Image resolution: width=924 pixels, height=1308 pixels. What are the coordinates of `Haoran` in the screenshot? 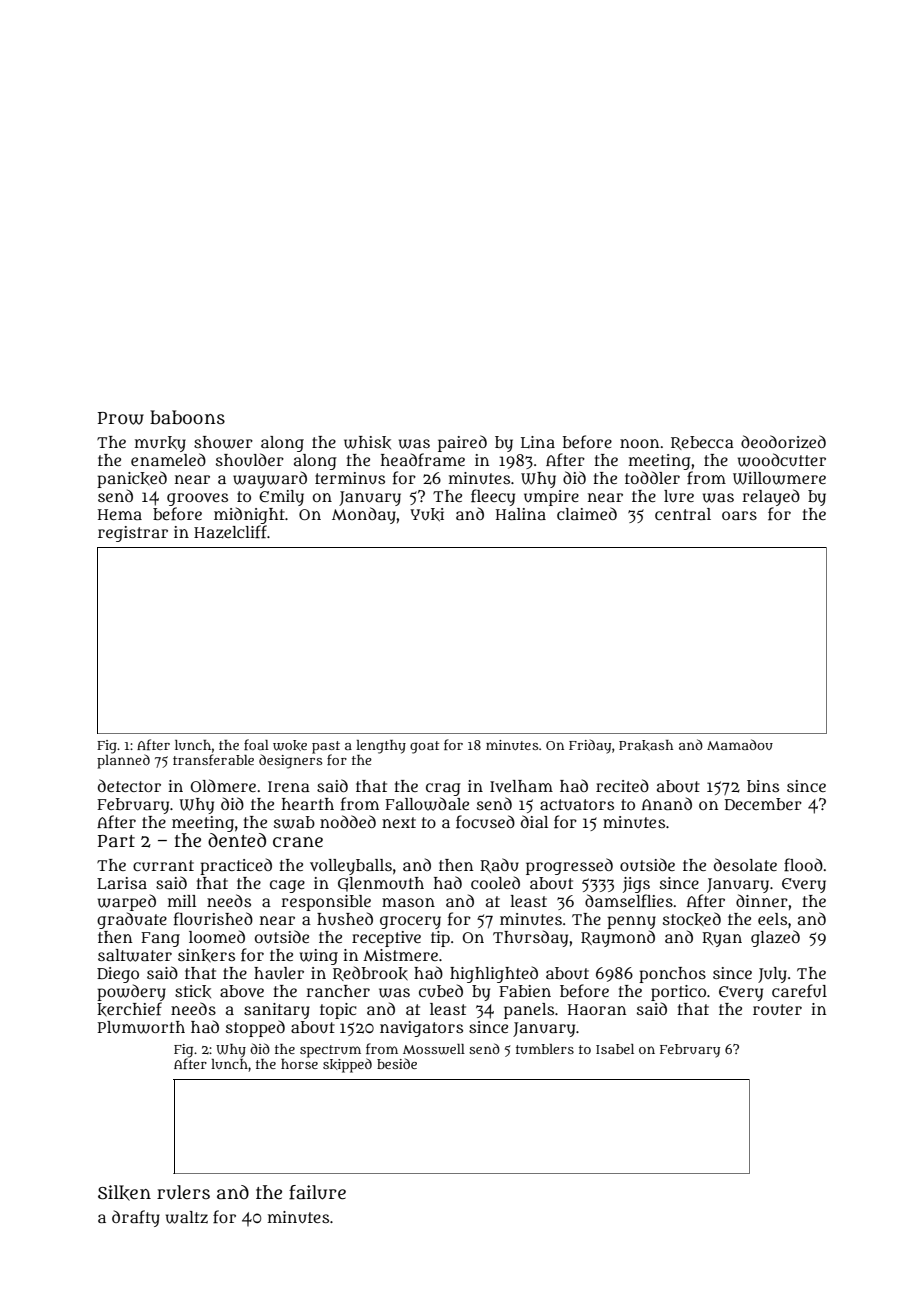 It's located at (597, 1009).
